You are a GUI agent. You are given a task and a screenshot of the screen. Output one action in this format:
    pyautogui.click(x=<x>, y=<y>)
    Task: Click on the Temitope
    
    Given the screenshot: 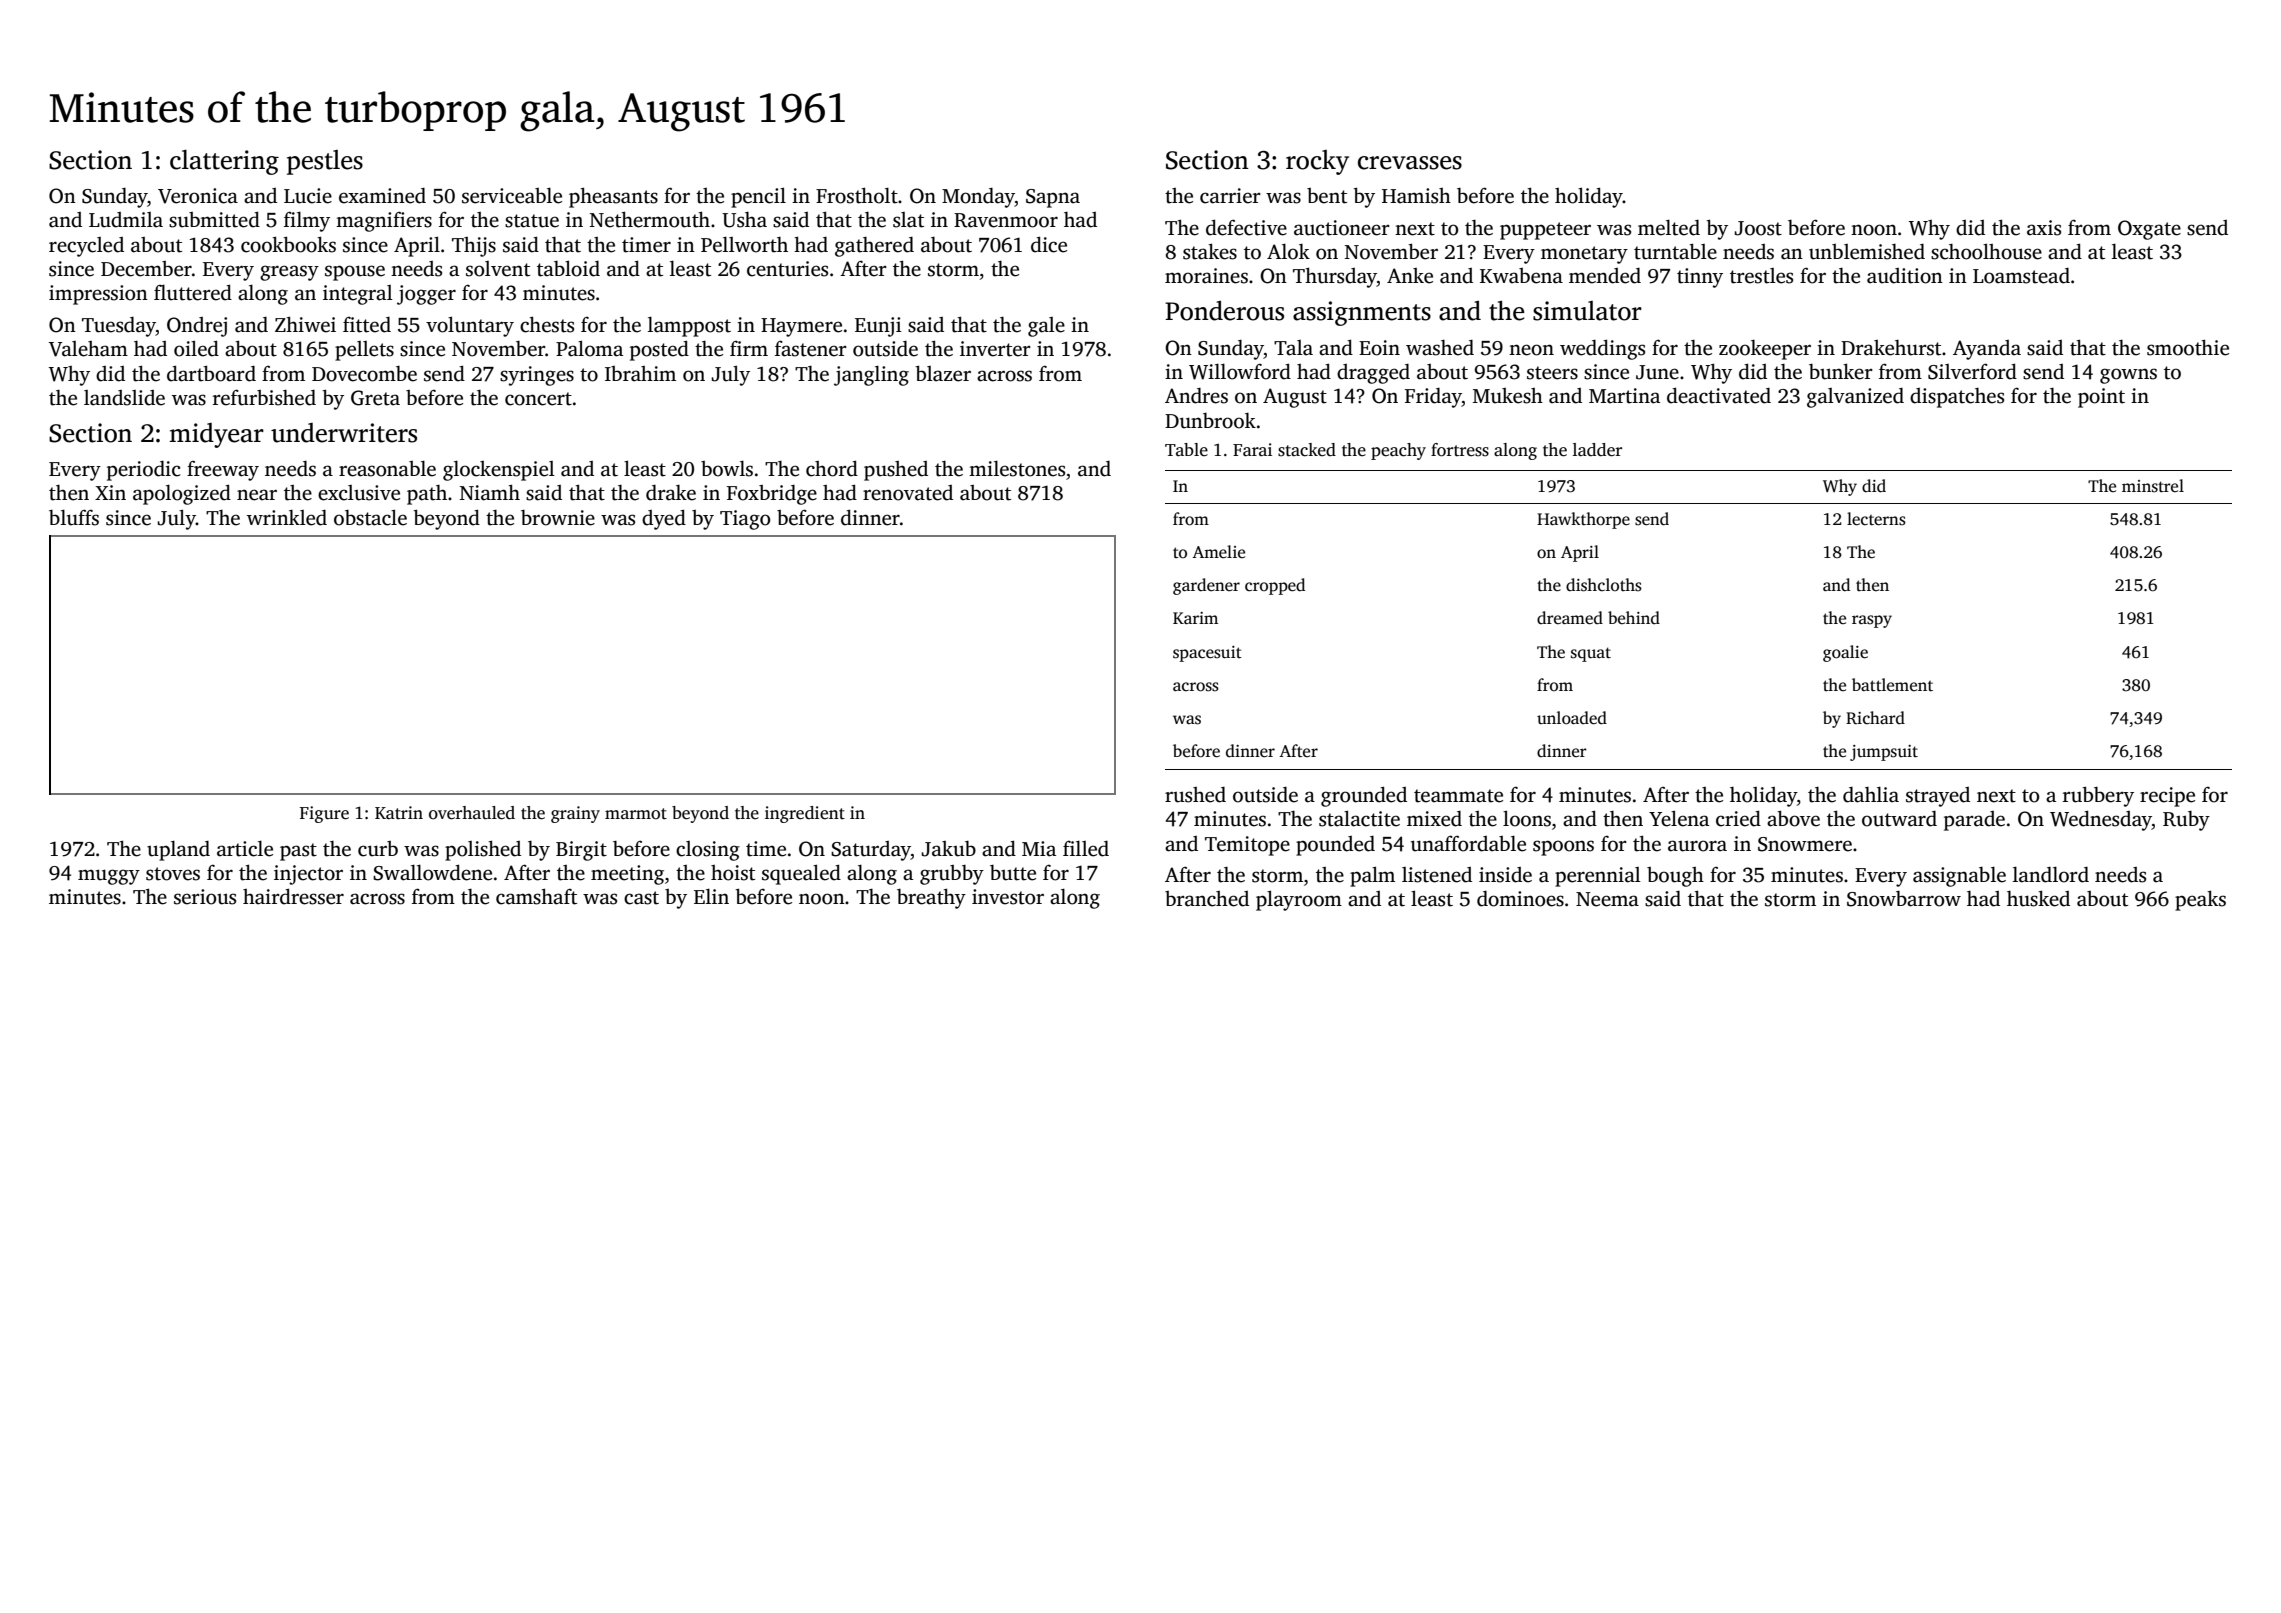 What is the action you would take?
    pyautogui.click(x=1247, y=846)
